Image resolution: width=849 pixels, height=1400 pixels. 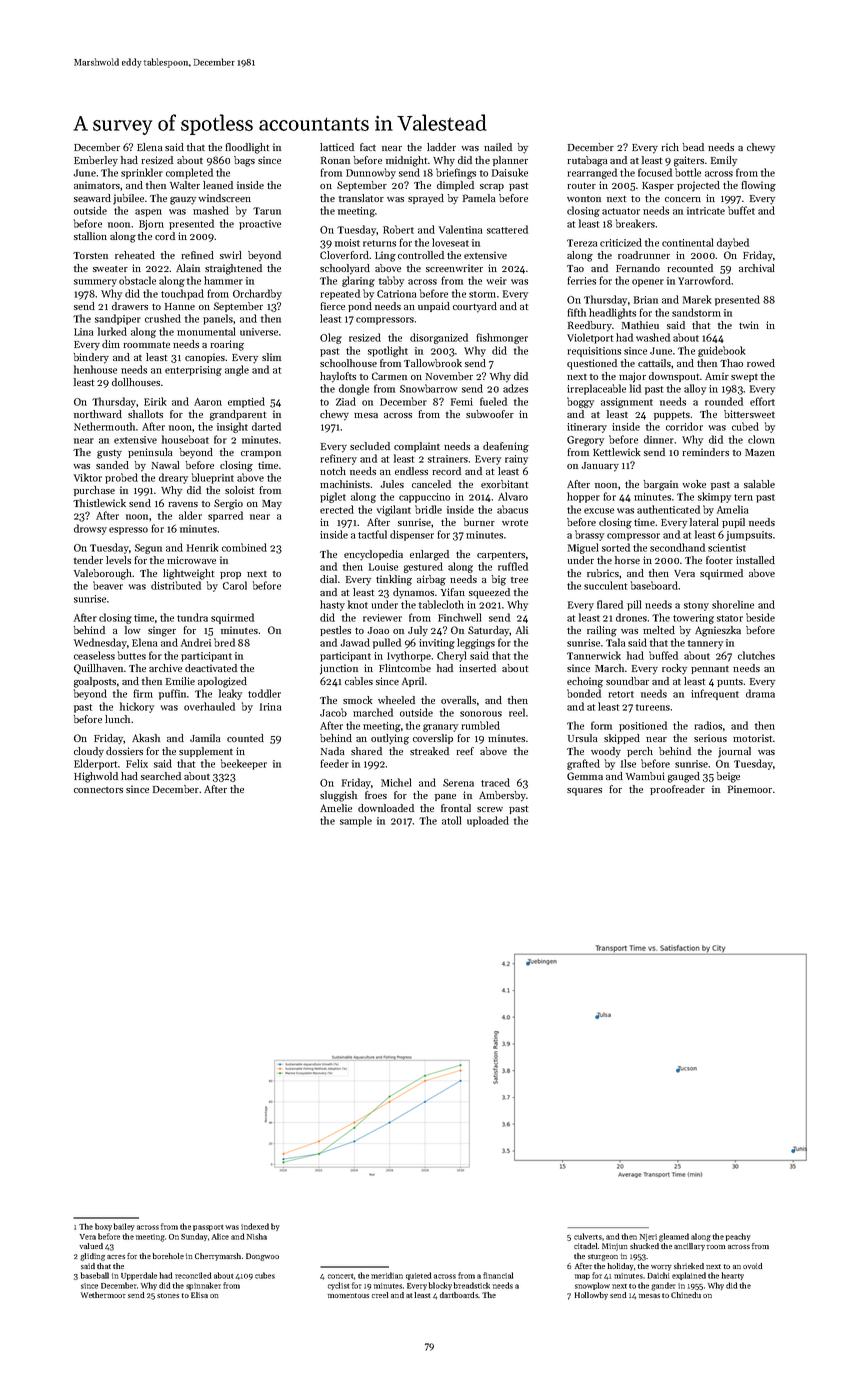 I want to click on sample, so click(x=356, y=821).
